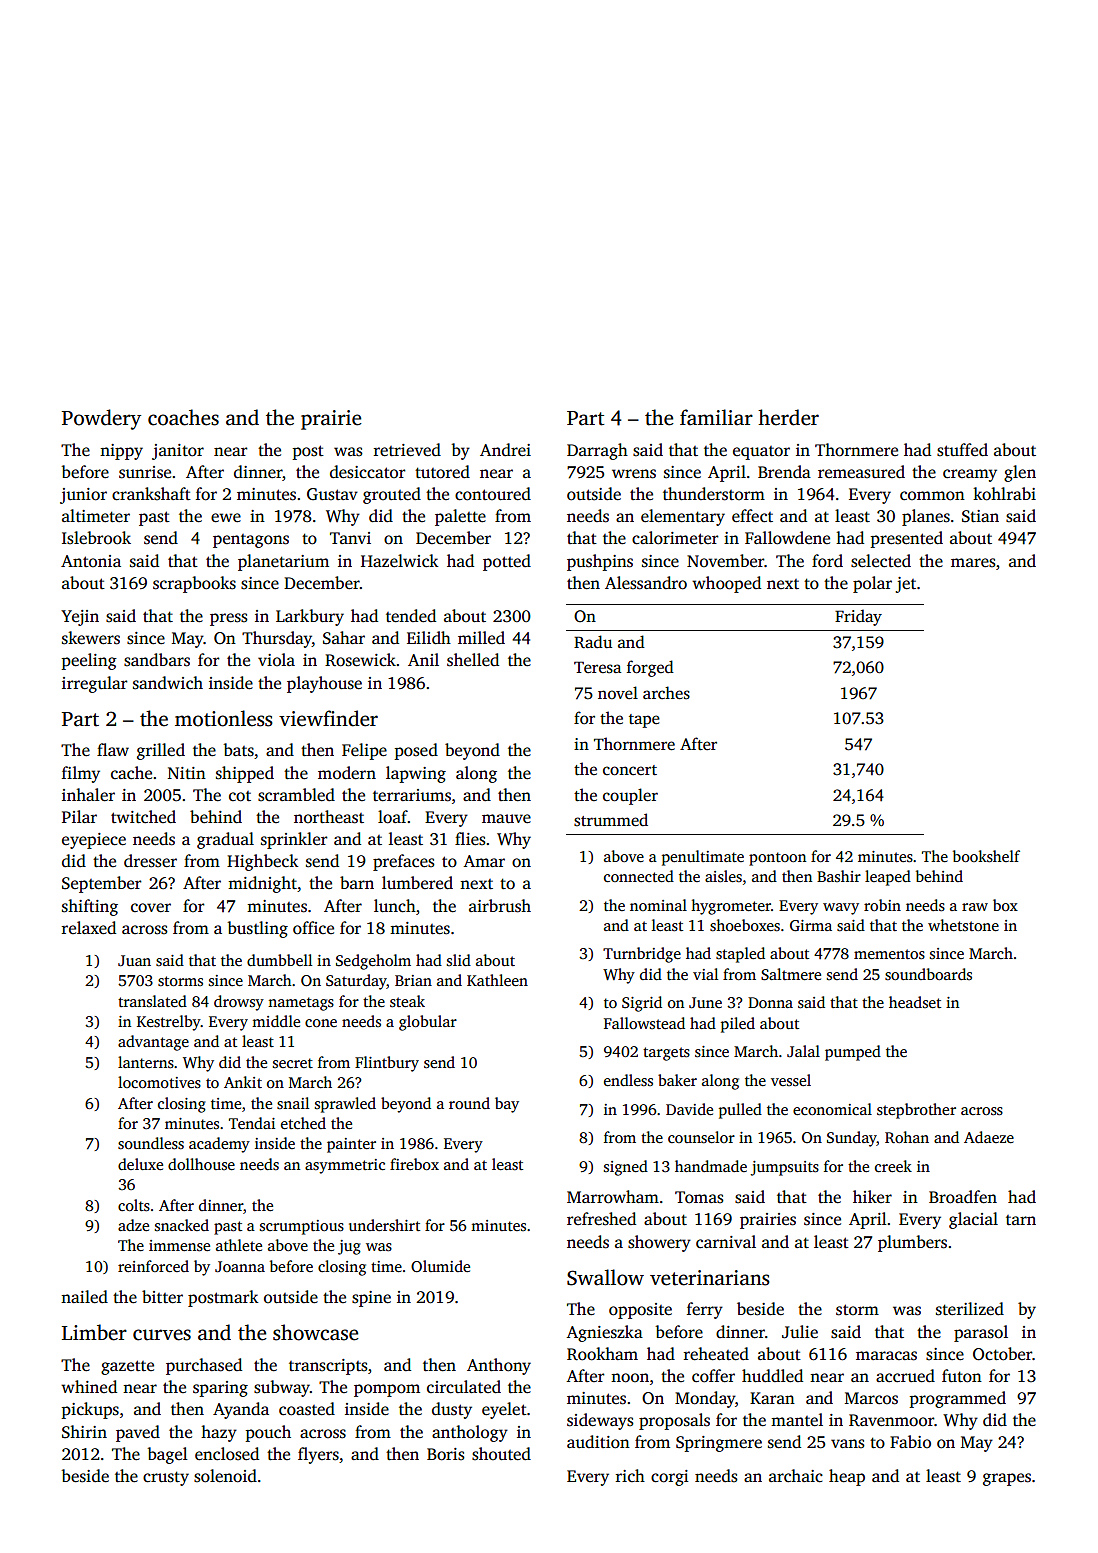  Describe the element at coordinates (630, 1378) in the image. I see `noon` at that location.
